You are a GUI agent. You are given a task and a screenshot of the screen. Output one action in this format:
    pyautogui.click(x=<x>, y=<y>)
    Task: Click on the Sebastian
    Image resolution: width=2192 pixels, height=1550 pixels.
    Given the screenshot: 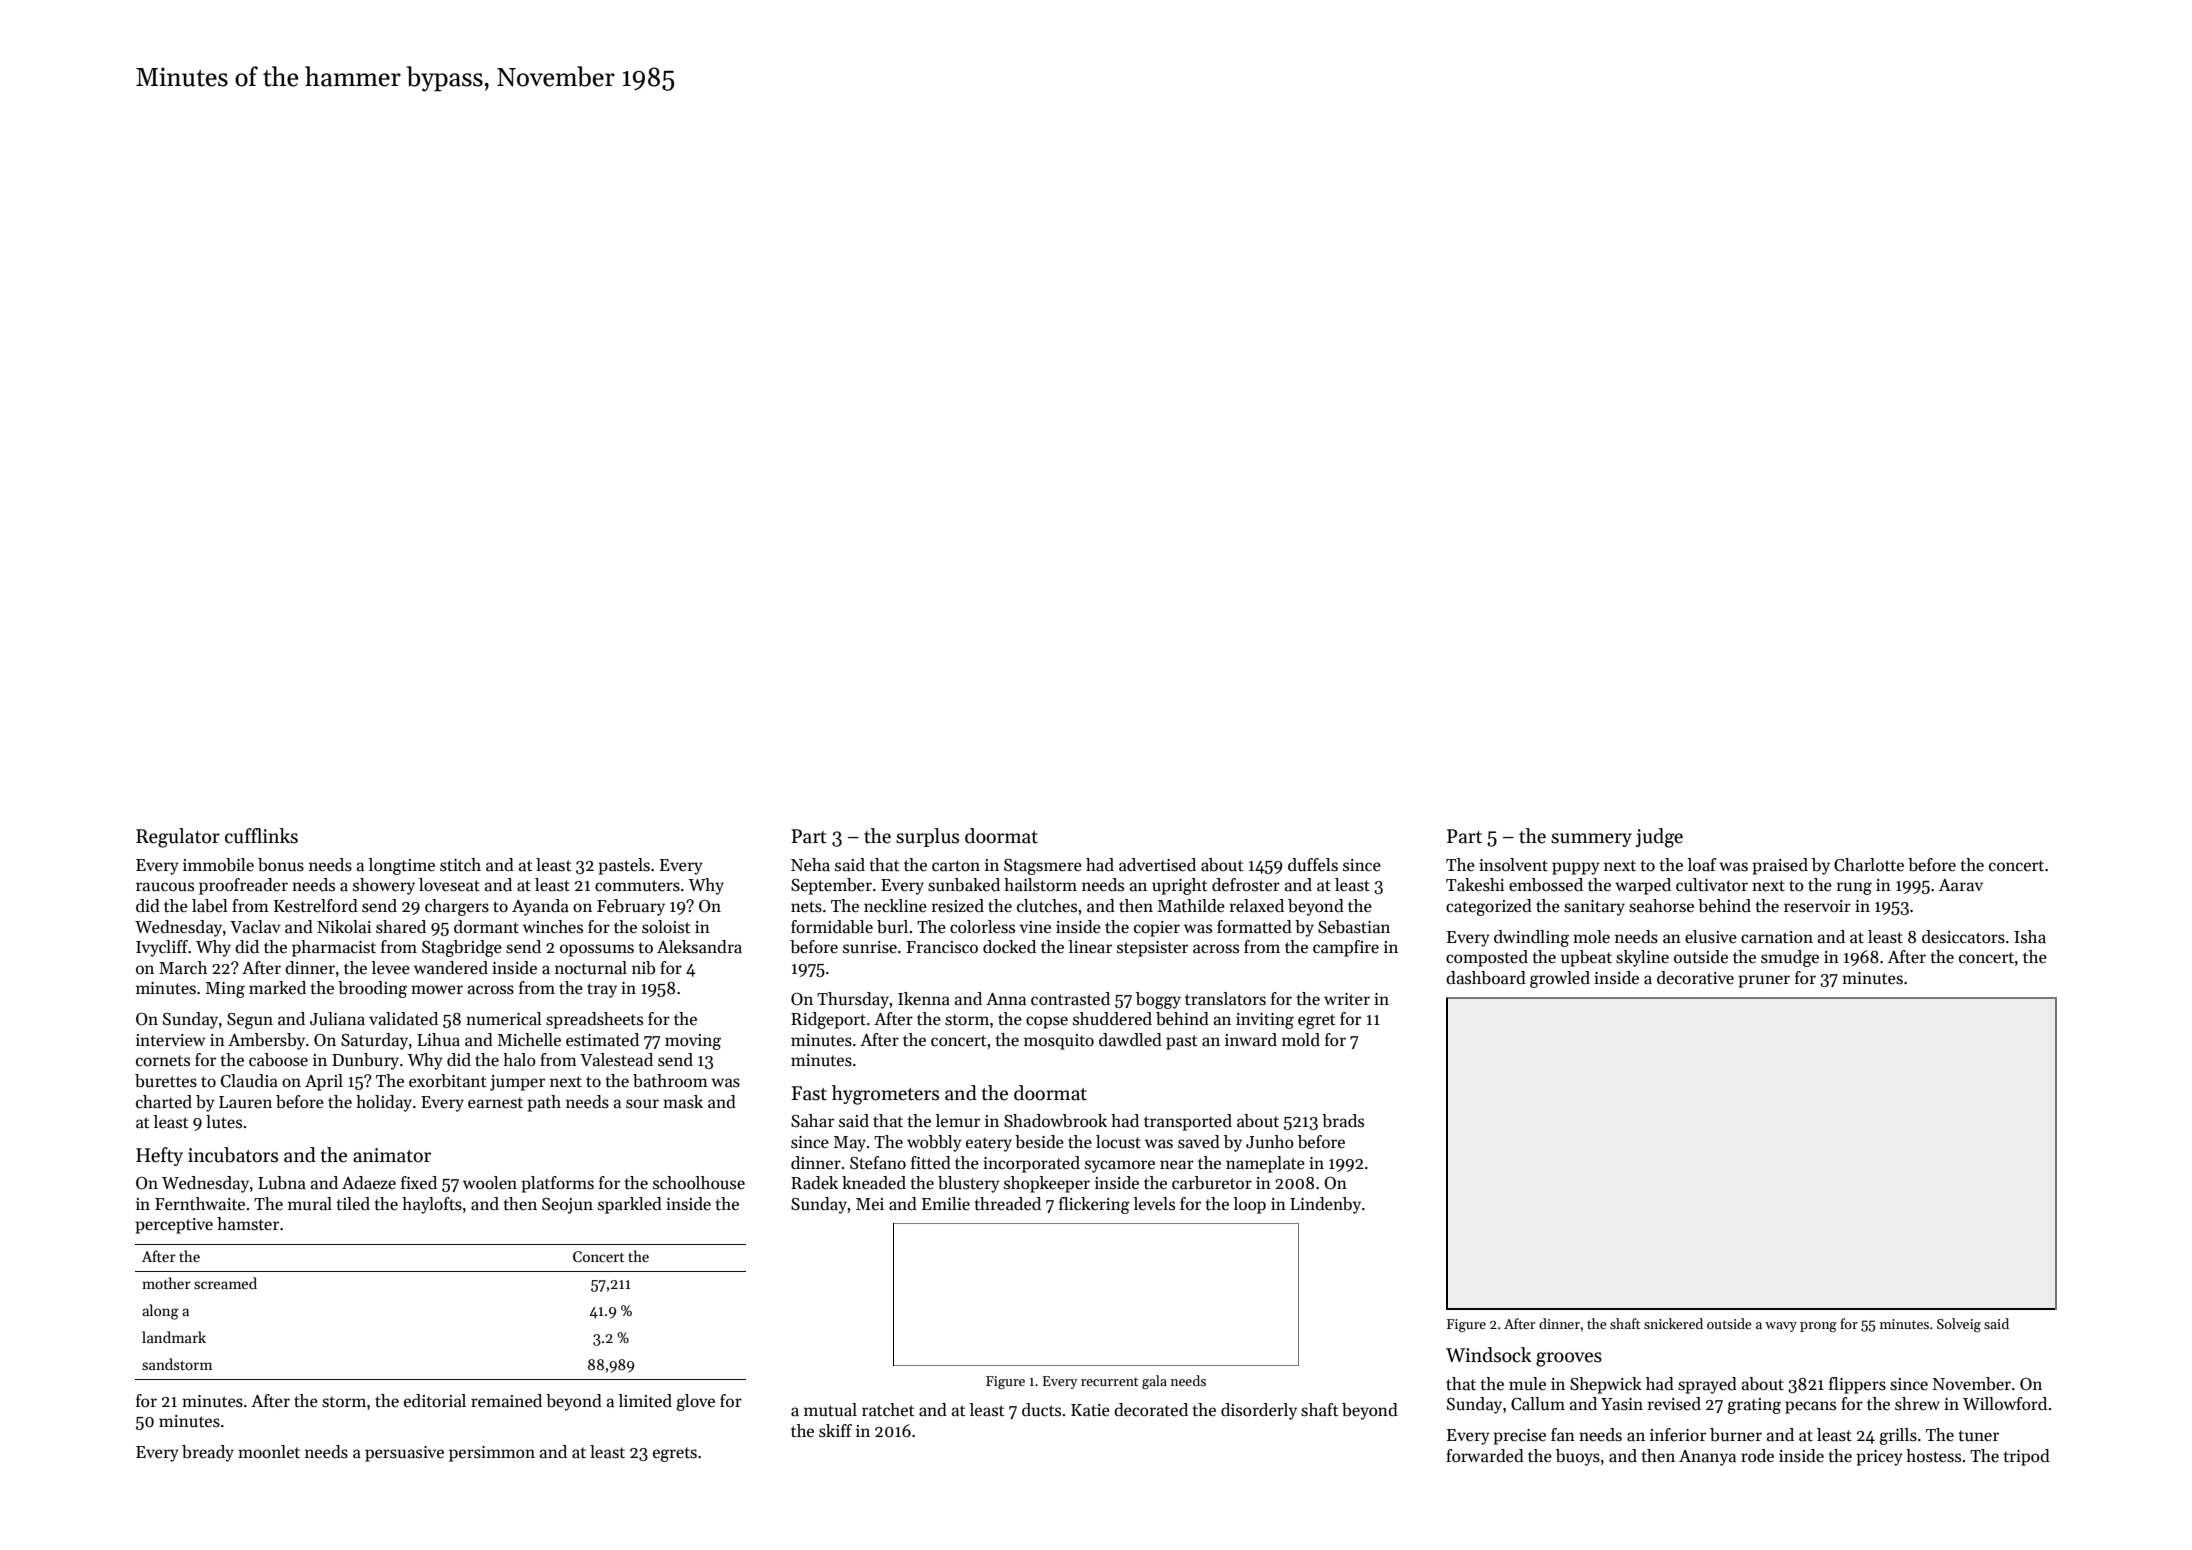 What is the action you would take?
    pyautogui.click(x=1354, y=927)
